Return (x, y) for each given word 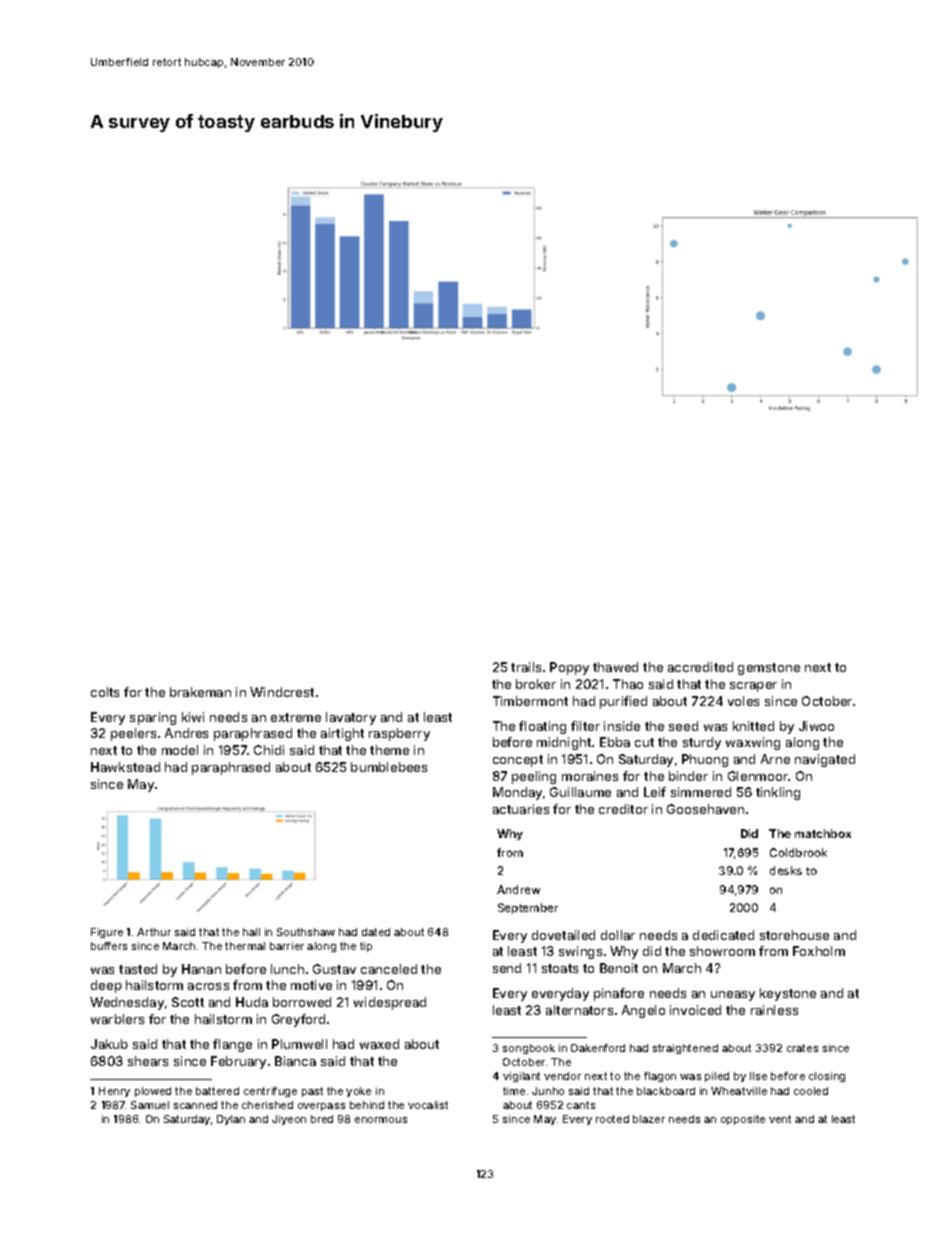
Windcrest (282, 692)
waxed (379, 1044)
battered (217, 1091)
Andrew (518, 889)
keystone (788, 994)
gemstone (769, 669)
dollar (618, 935)
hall (251, 932)
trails (526, 667)
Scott (188, 1002)
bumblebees (389, 767)
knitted (753, 726)
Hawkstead (125, 767)
